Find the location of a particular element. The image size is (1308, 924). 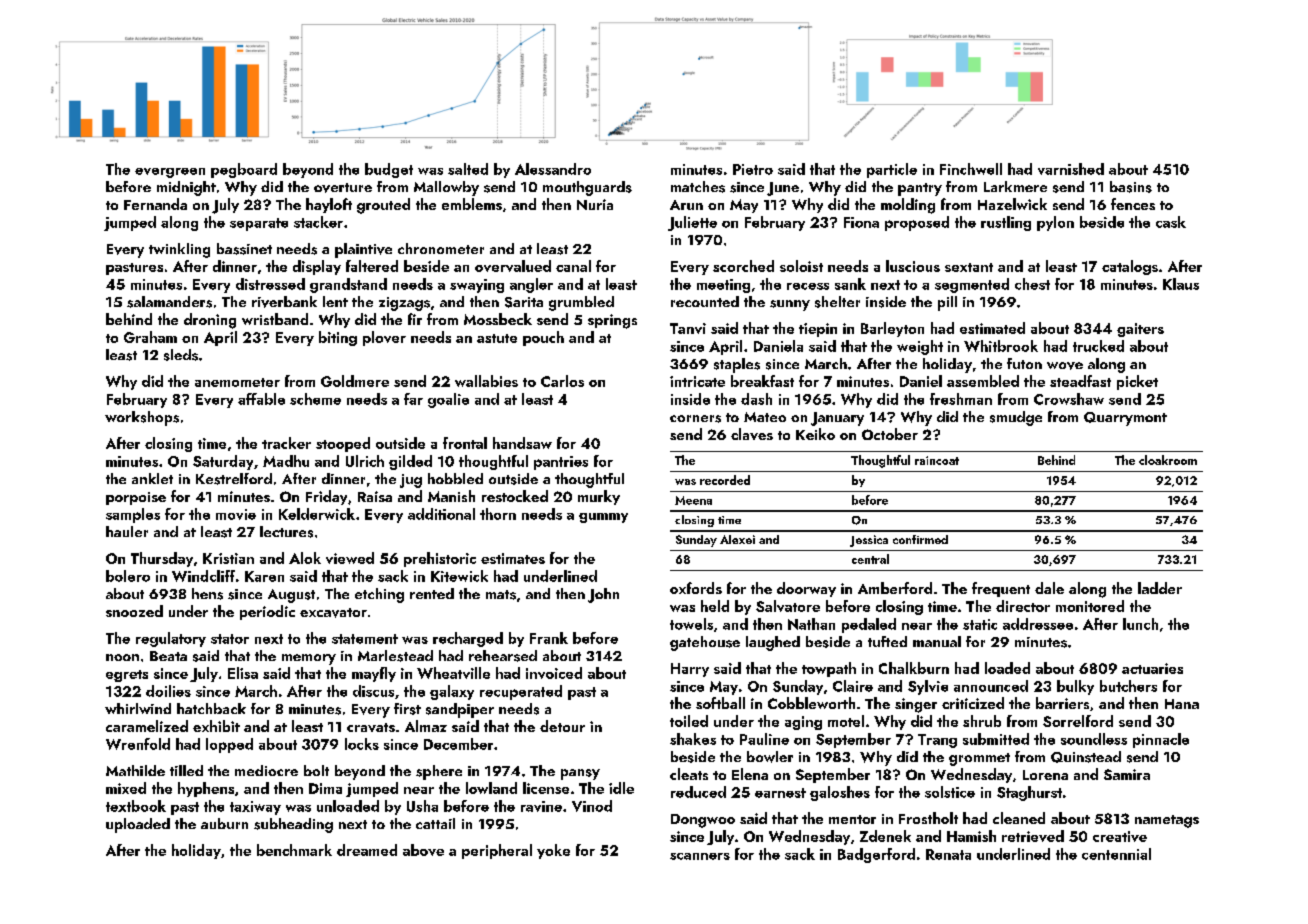

Finchwell is located at coordinates (971, 169).
